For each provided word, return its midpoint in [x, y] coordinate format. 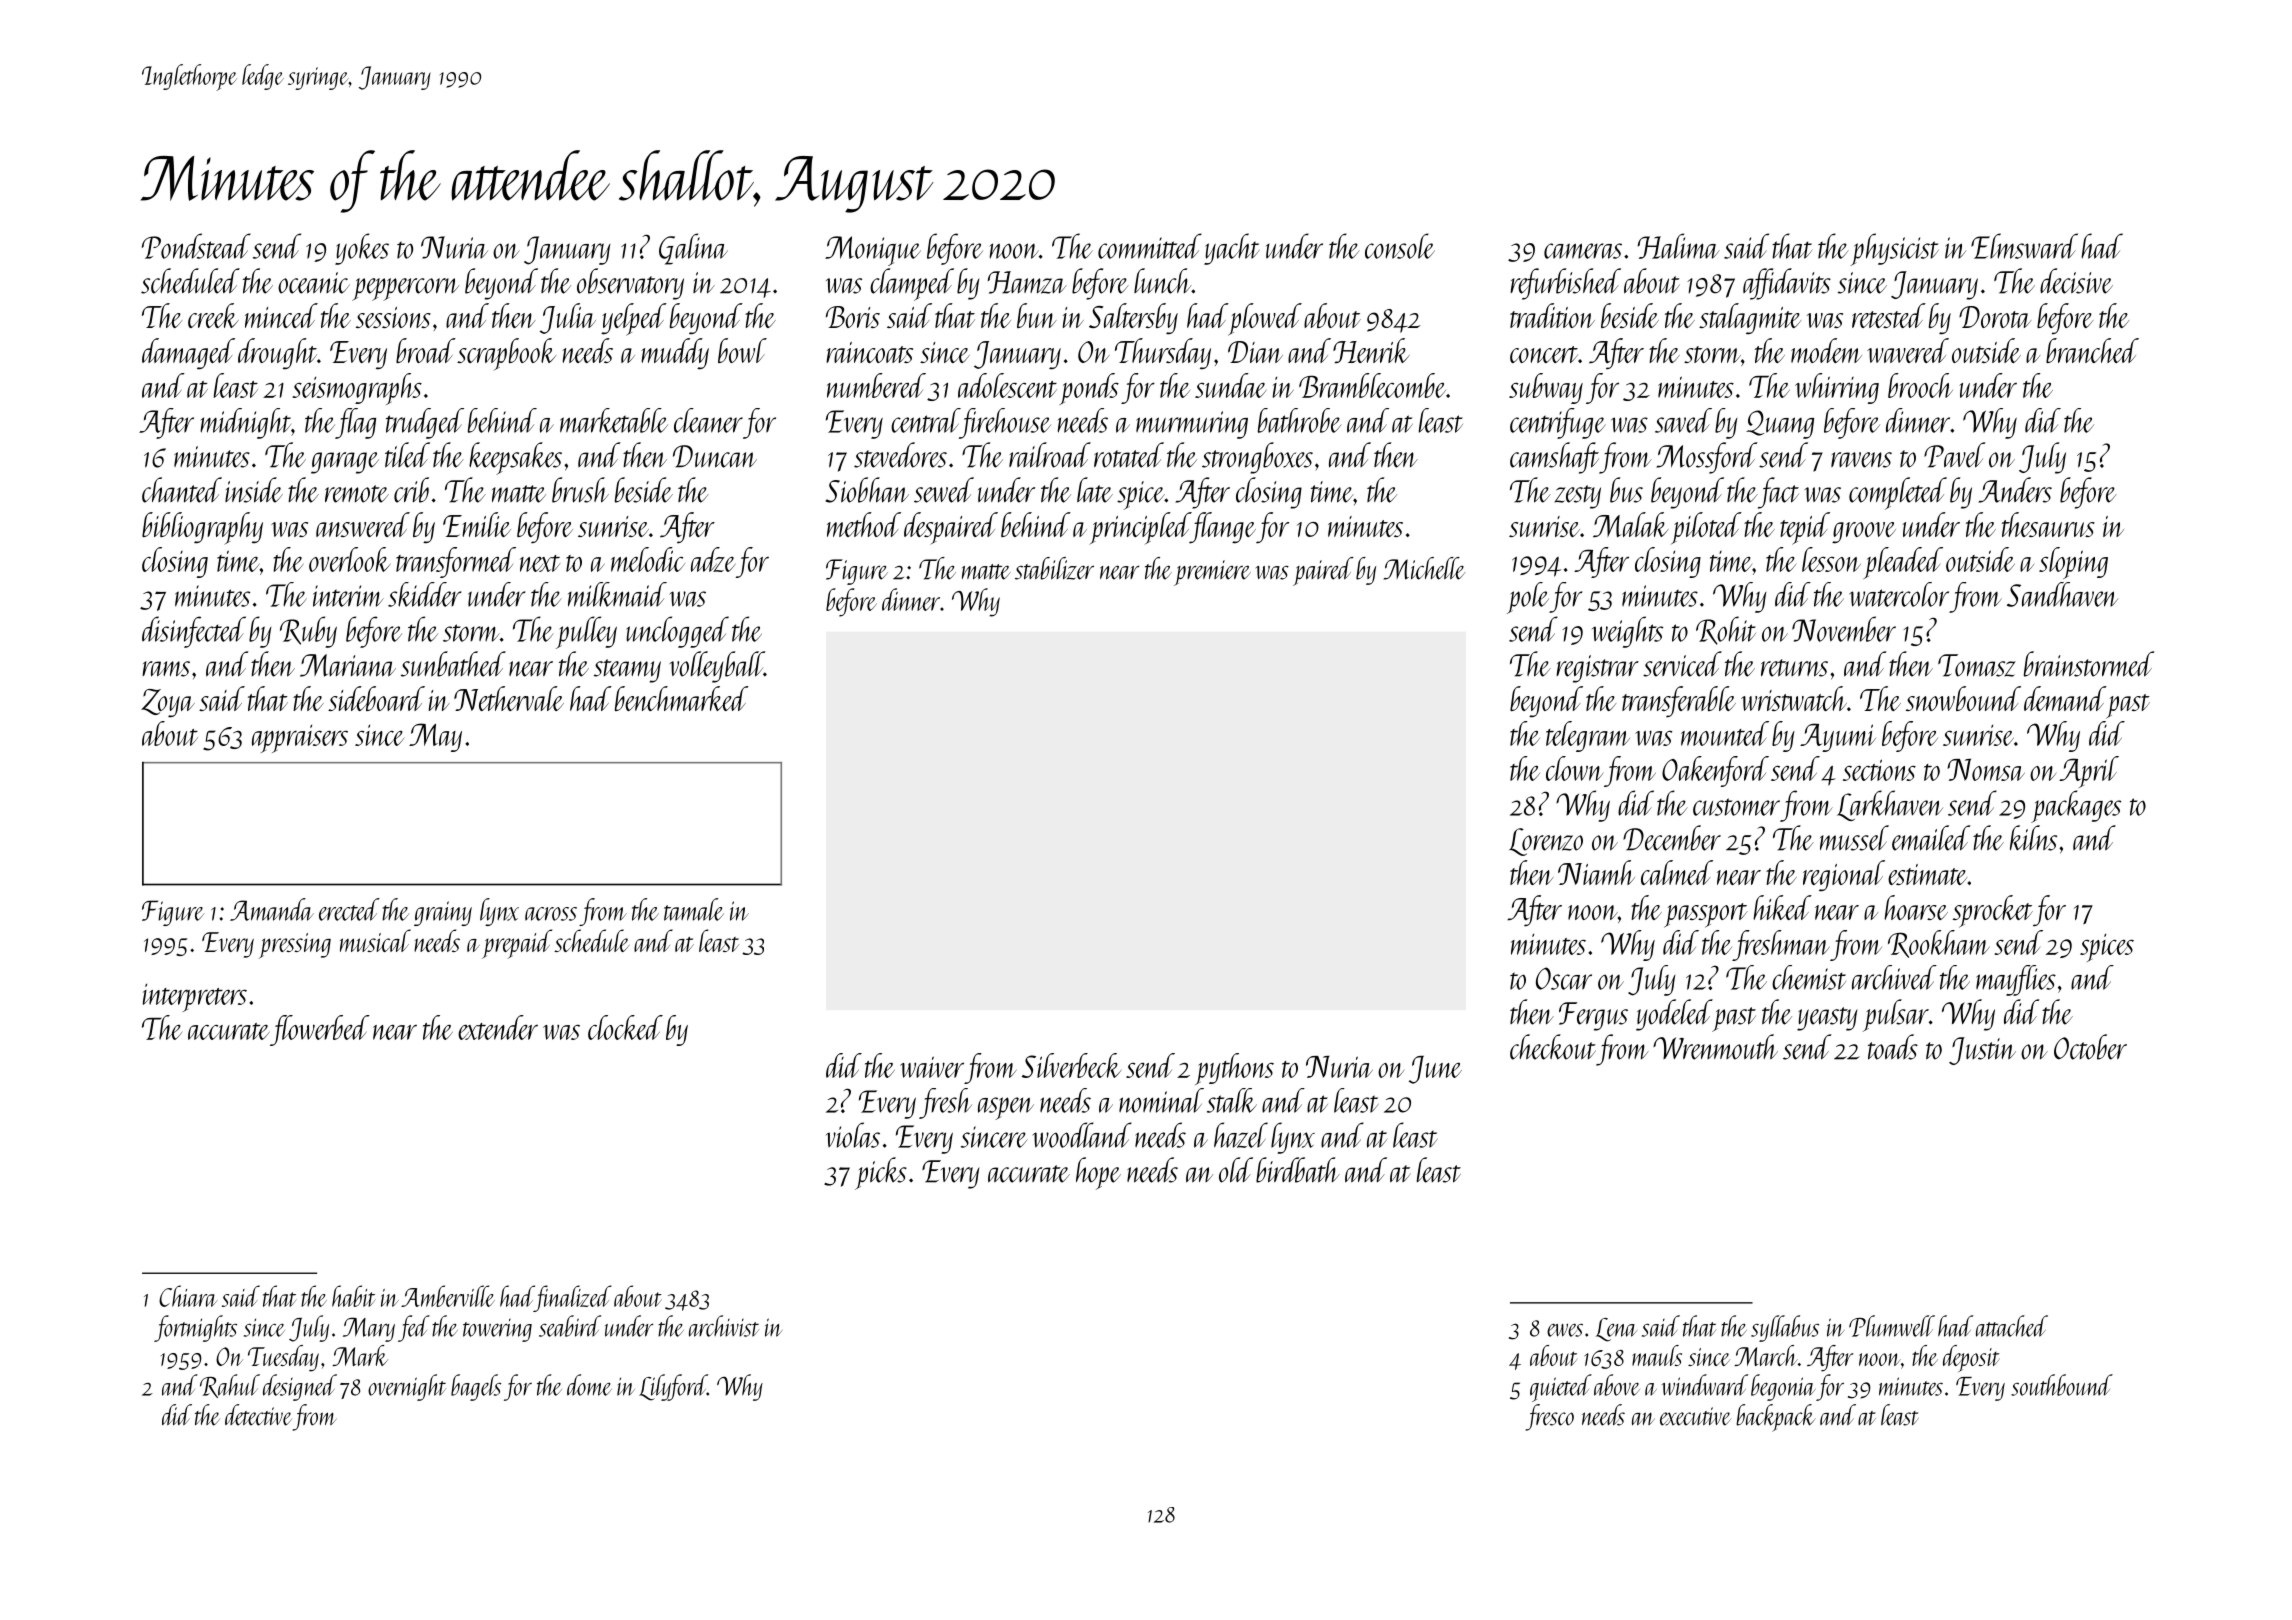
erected [349, 909]
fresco [1549, 1417]
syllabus [1785, 1328]
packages [2076, 806]
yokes [362, 249]
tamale [694, 909]
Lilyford [673, 1387]
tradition [1552, 315]
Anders [2015, 490]
